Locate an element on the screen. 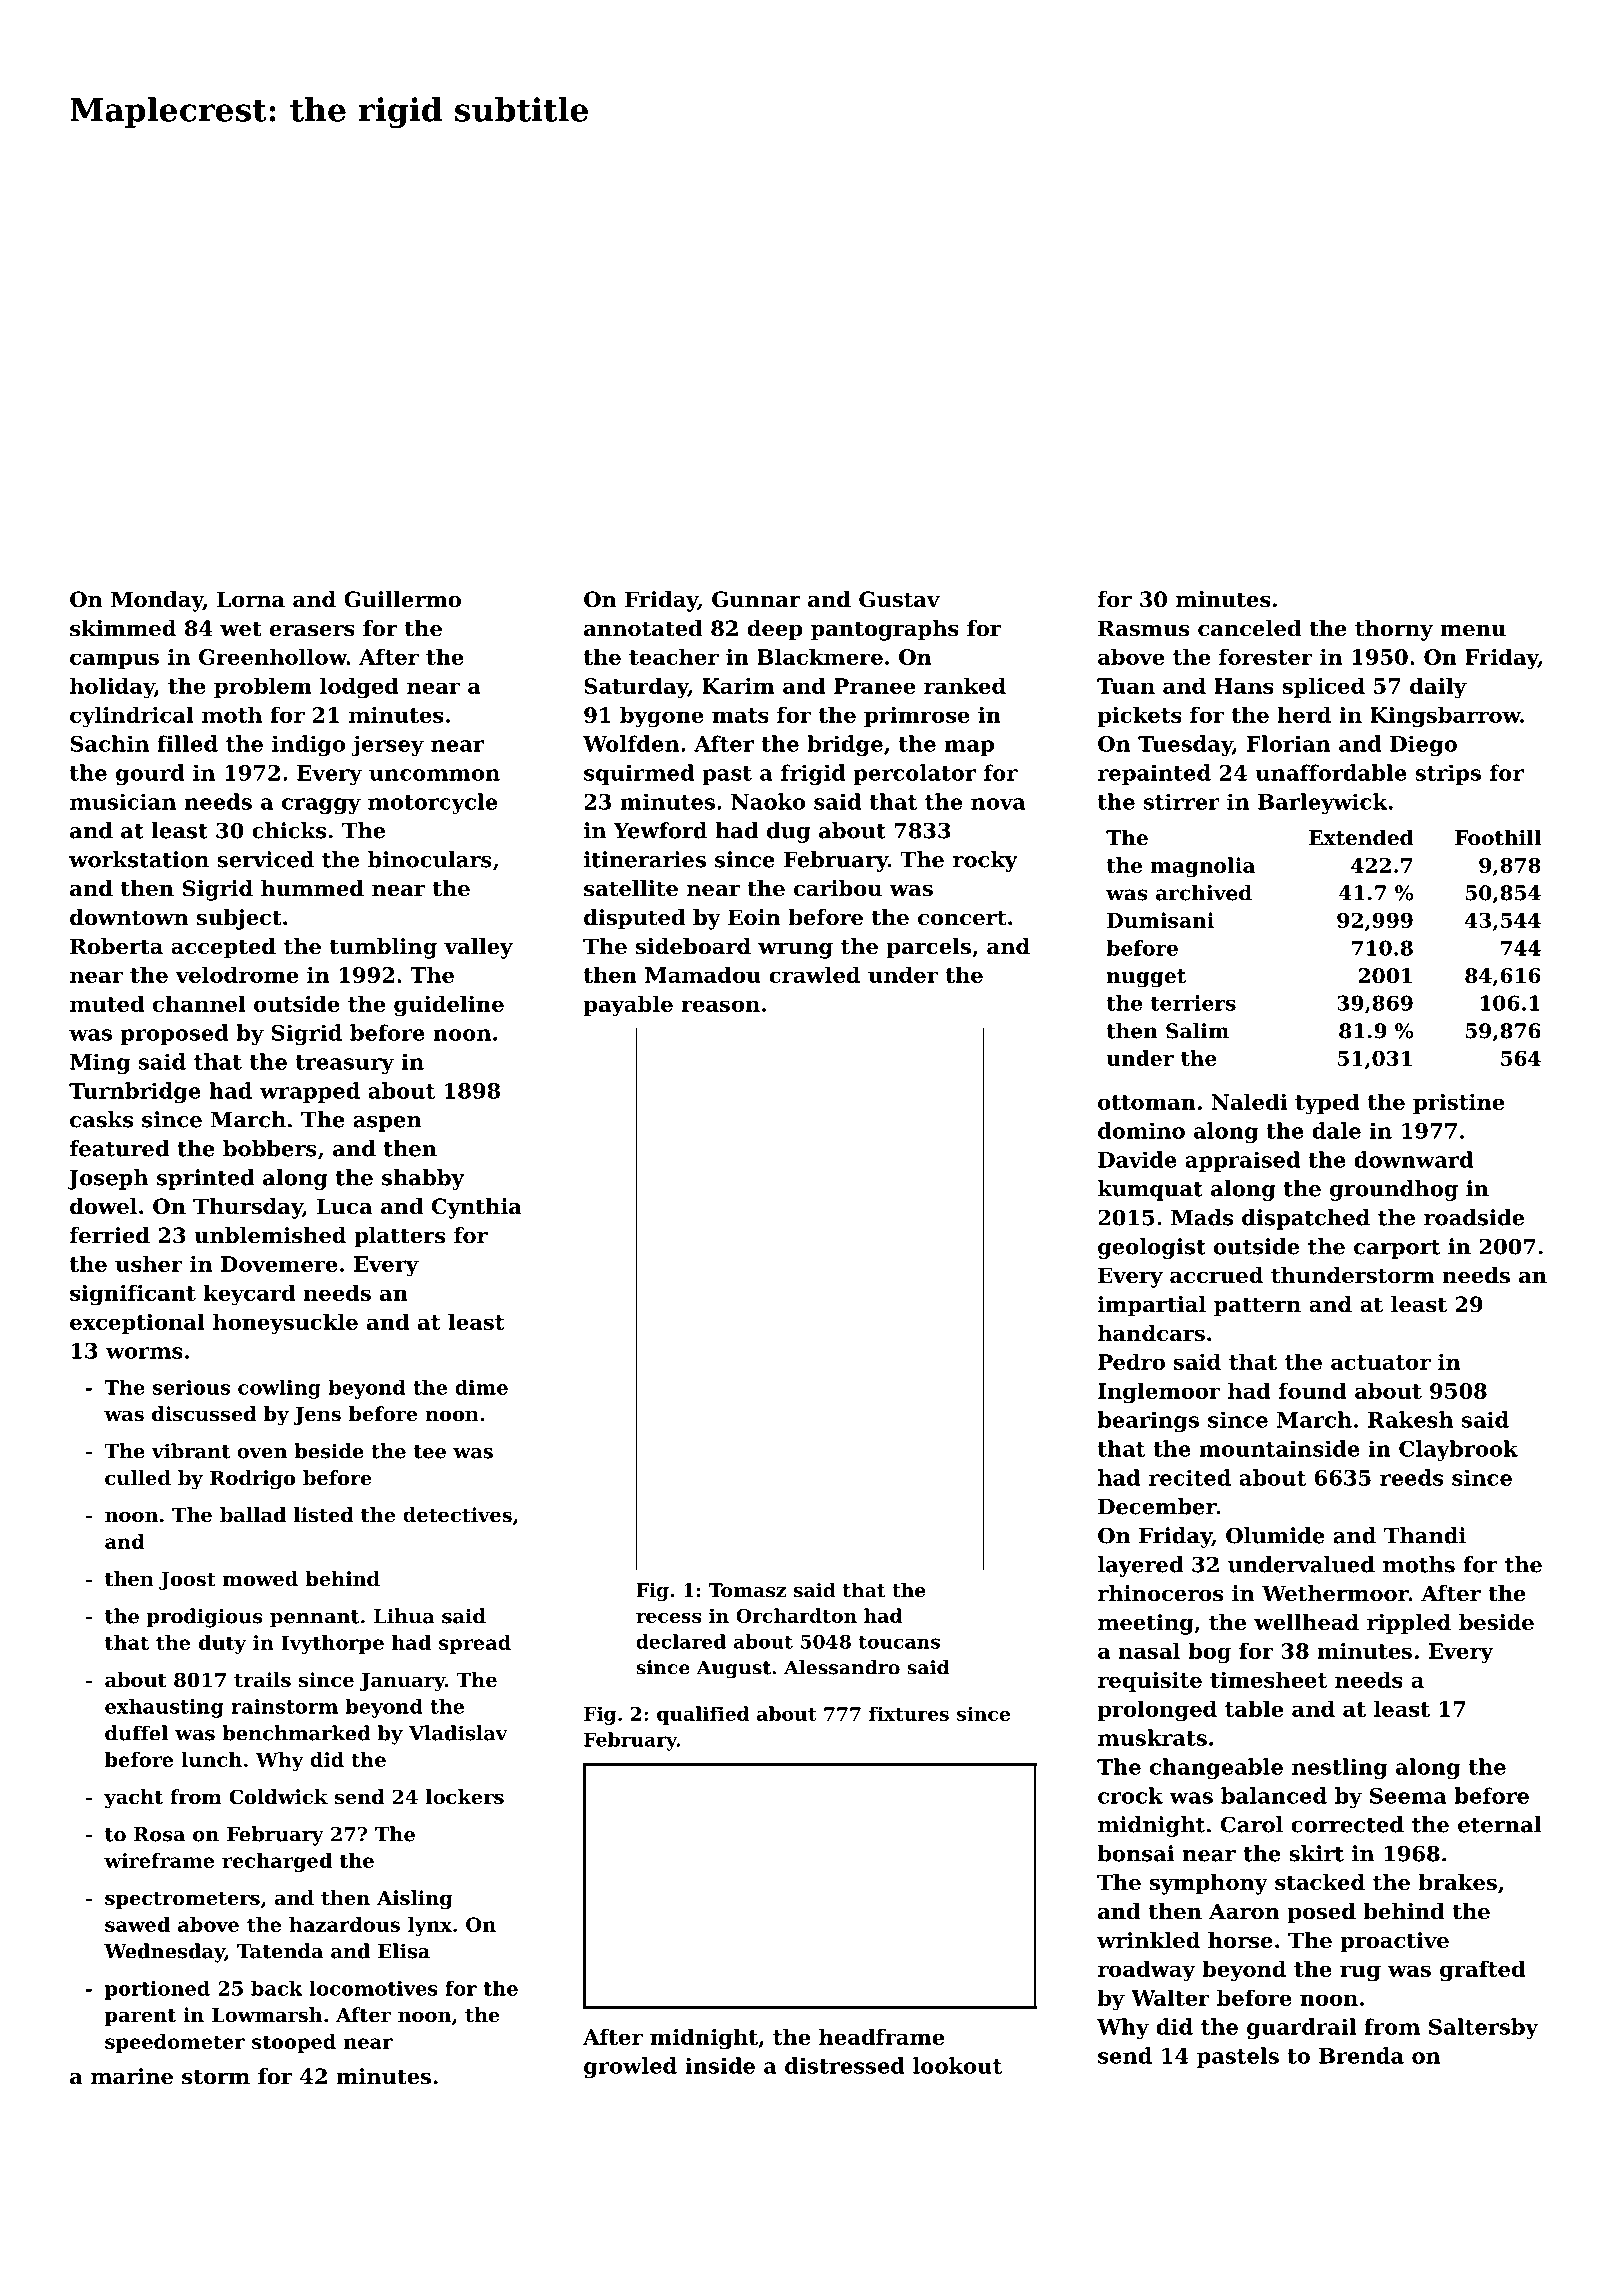 This screenshot has width=1620, height=2292. Monday is located at coordinates (157, 601).
